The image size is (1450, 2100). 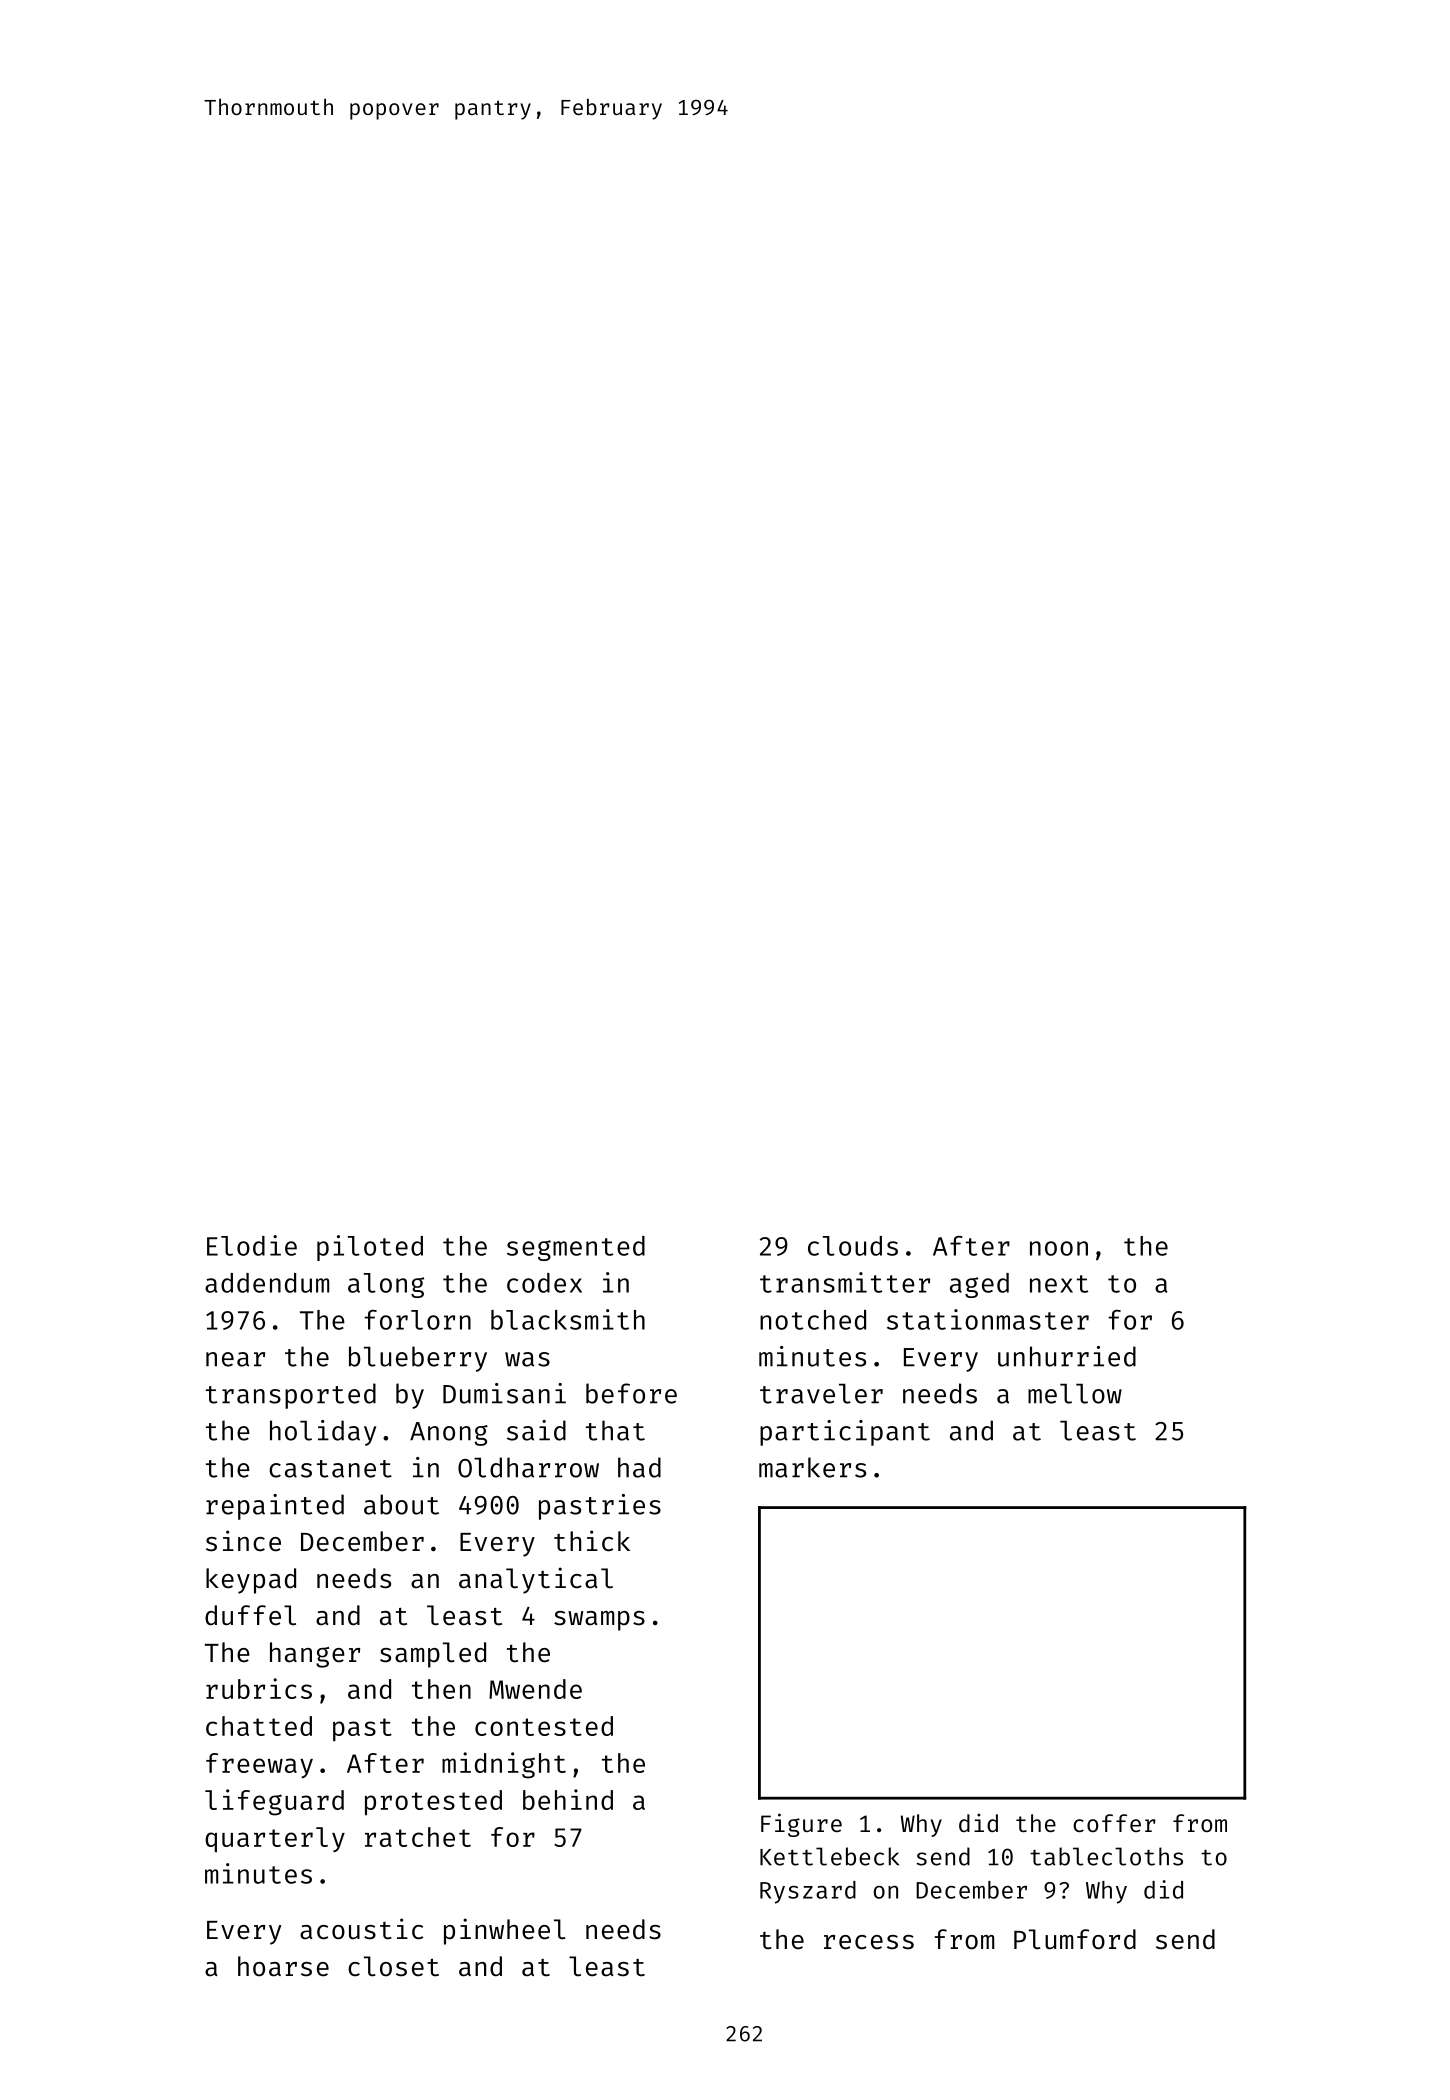 I want to click on recess, so click(x=869, y=1942).
